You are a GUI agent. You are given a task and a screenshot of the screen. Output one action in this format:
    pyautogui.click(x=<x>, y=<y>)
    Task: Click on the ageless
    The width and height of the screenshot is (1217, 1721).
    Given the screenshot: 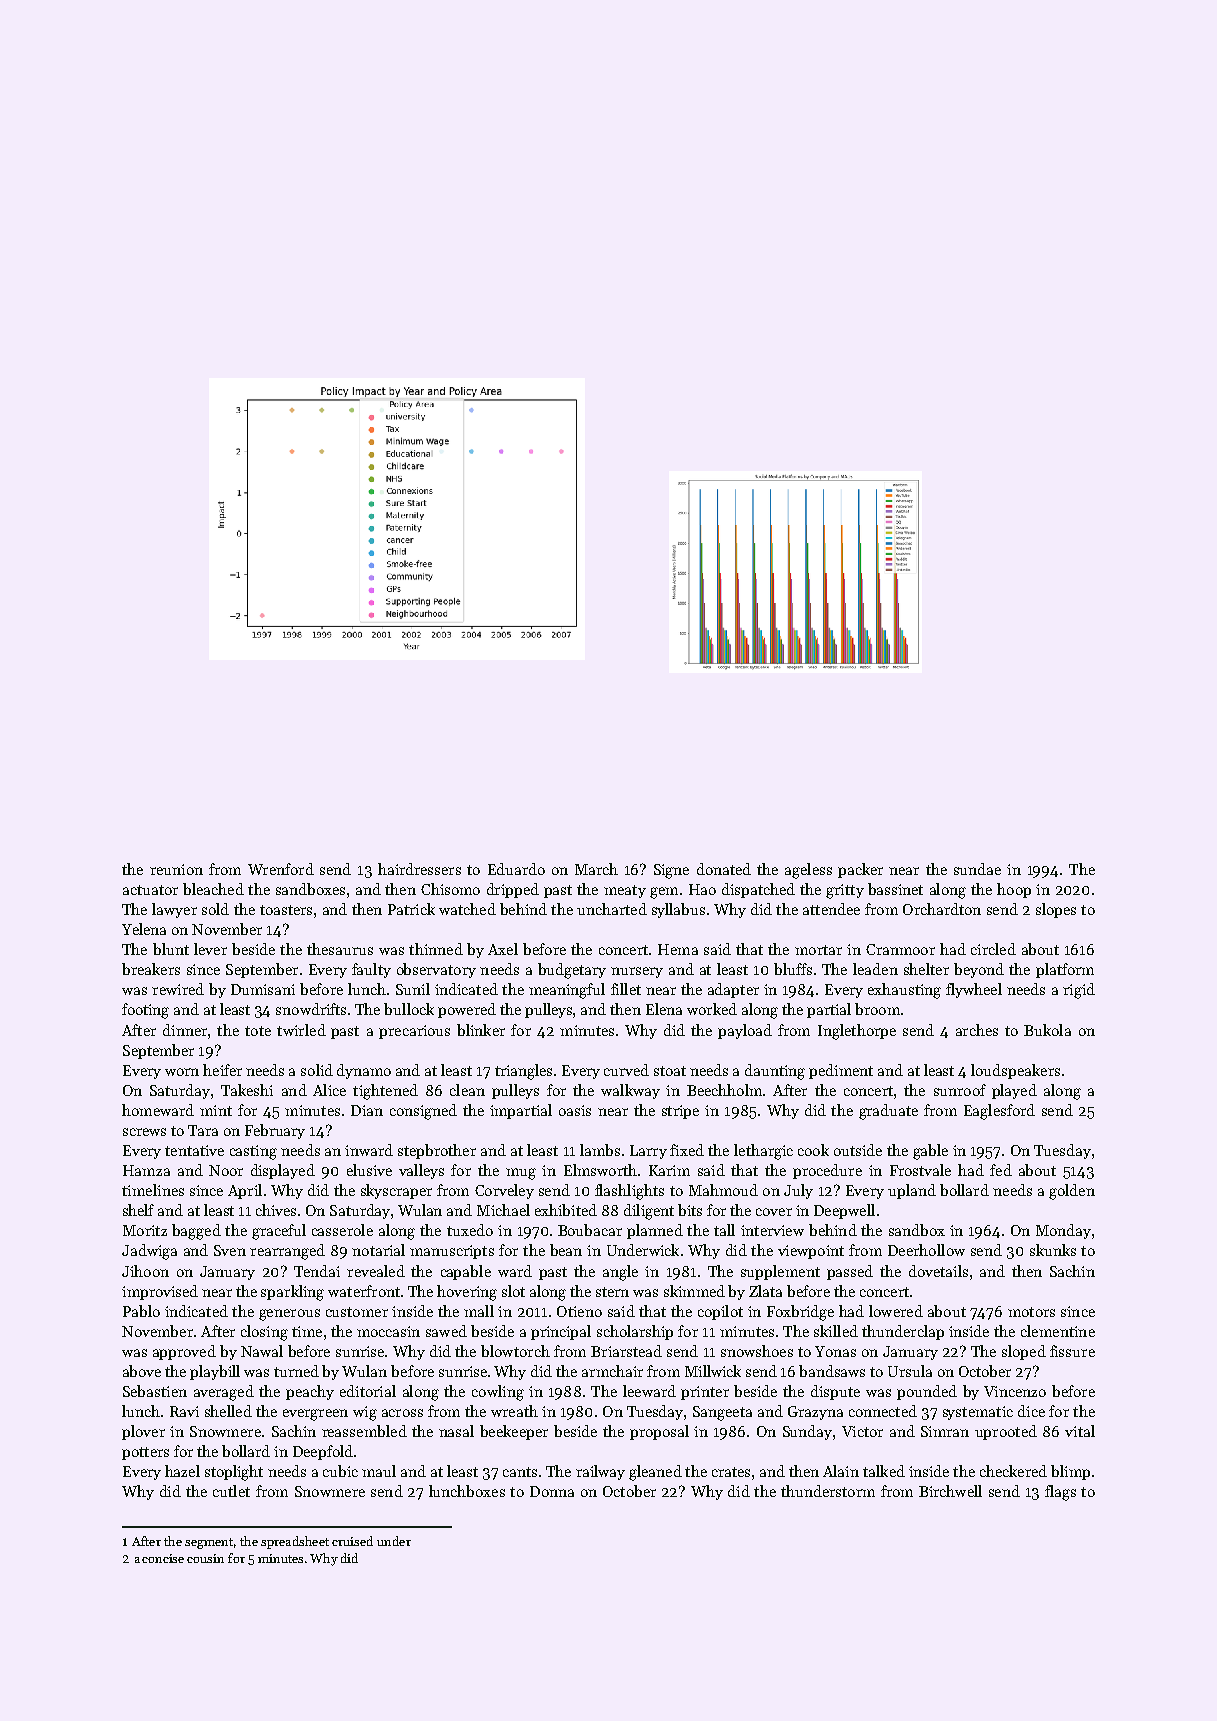 What is the action you would take?
    pyautogui.click(x=808, y=871)
